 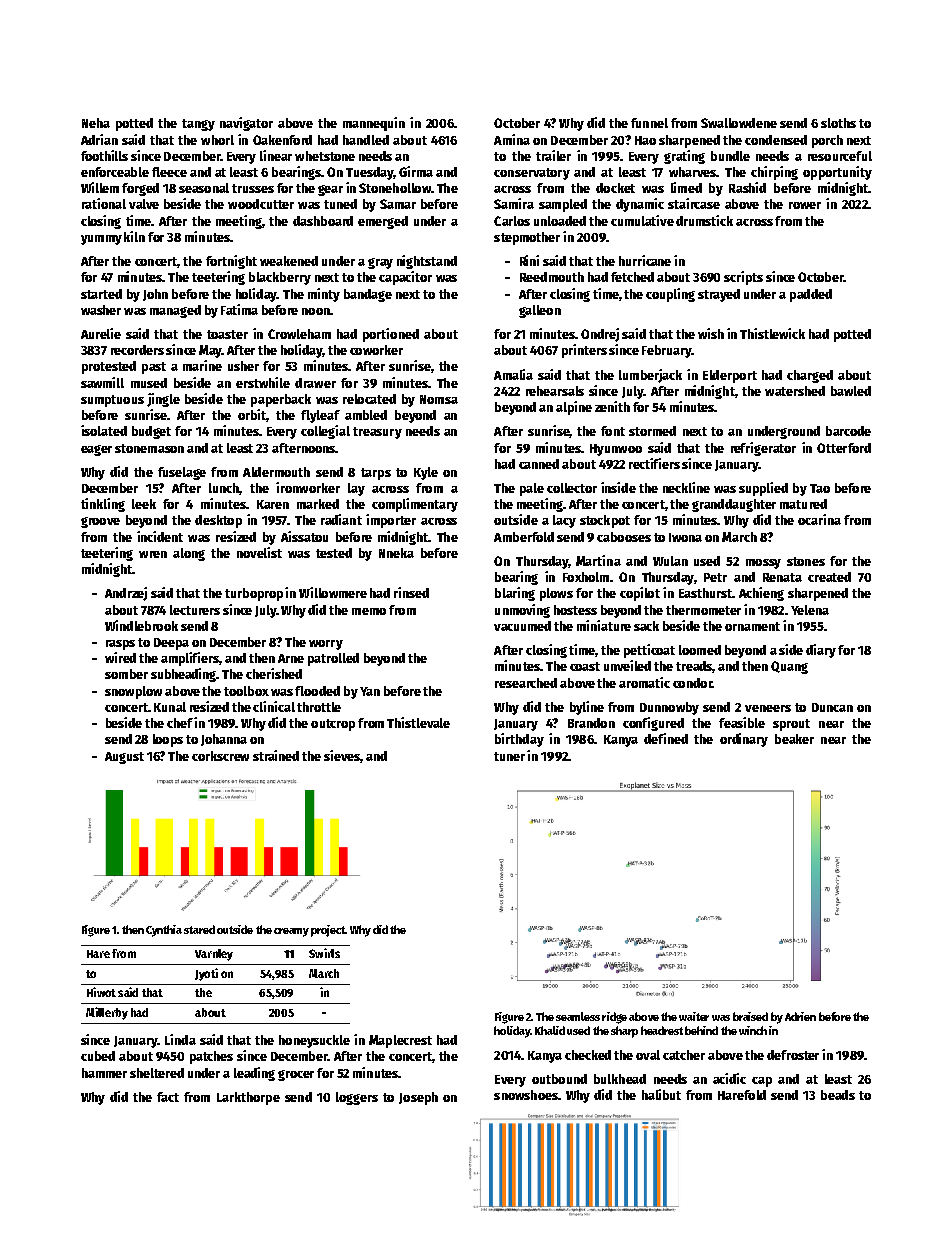 What do you see at coordinates (515, 594) in the screenshot?
I see `blaring` at bounding box center [515, 594].
